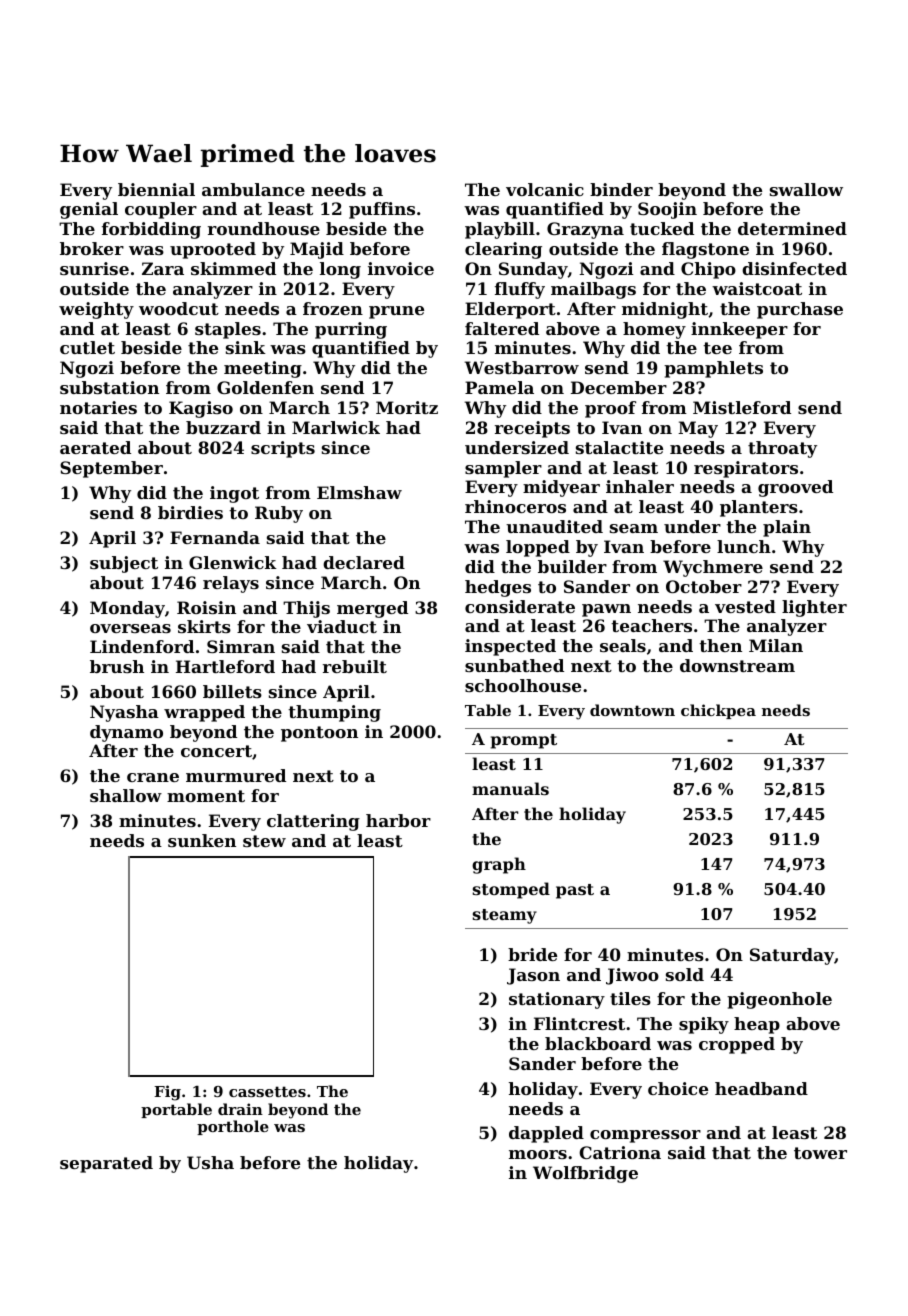  Describe the element at coordinates (579, 1023) in the screenshot. I see `Flintcrest` at that location.
